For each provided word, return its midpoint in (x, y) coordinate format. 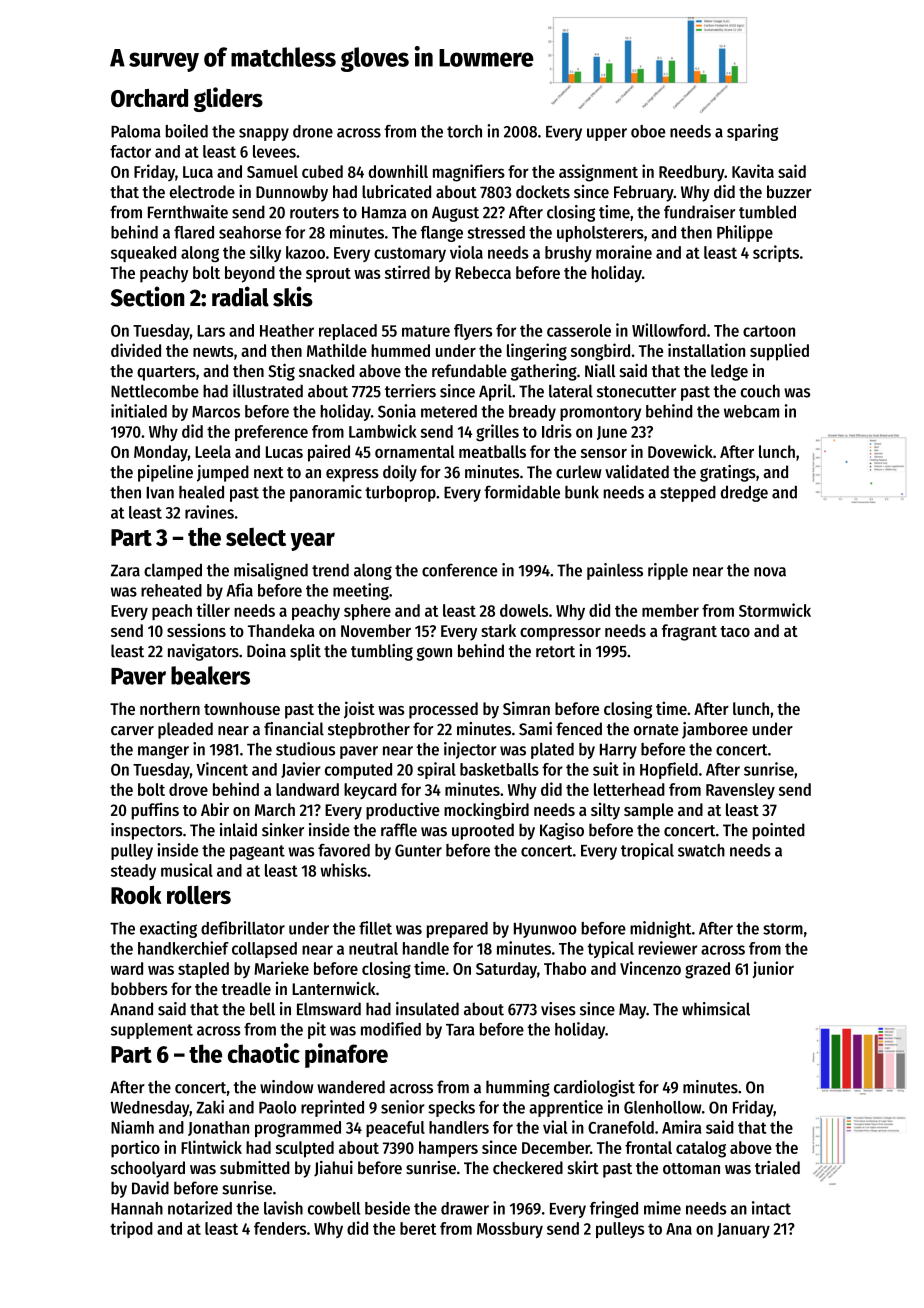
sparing (752, 132)
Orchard (149, 98)
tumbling (382, 652)
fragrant (689, 632)
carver (132, 731)
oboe (648, 131)
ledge (729, 372)
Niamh (132, 1127)
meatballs (492, 451)
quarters (166, 373)
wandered (351, 1087)
